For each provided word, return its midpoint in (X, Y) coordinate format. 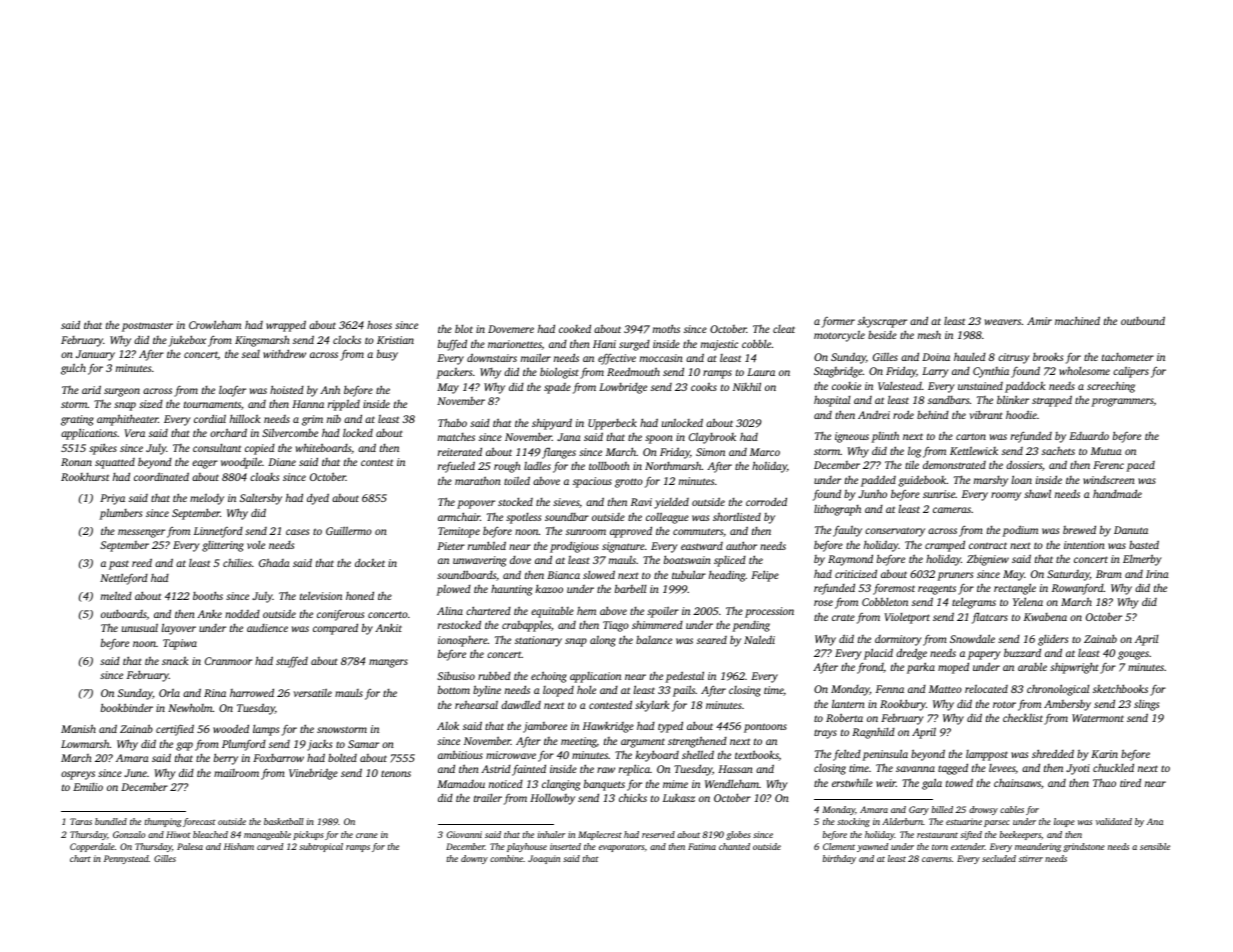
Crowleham (215, 324)
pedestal (684, 677)
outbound (1143, 320)
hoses (379, 324)
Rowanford (1078, 589)
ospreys (78, 775)
